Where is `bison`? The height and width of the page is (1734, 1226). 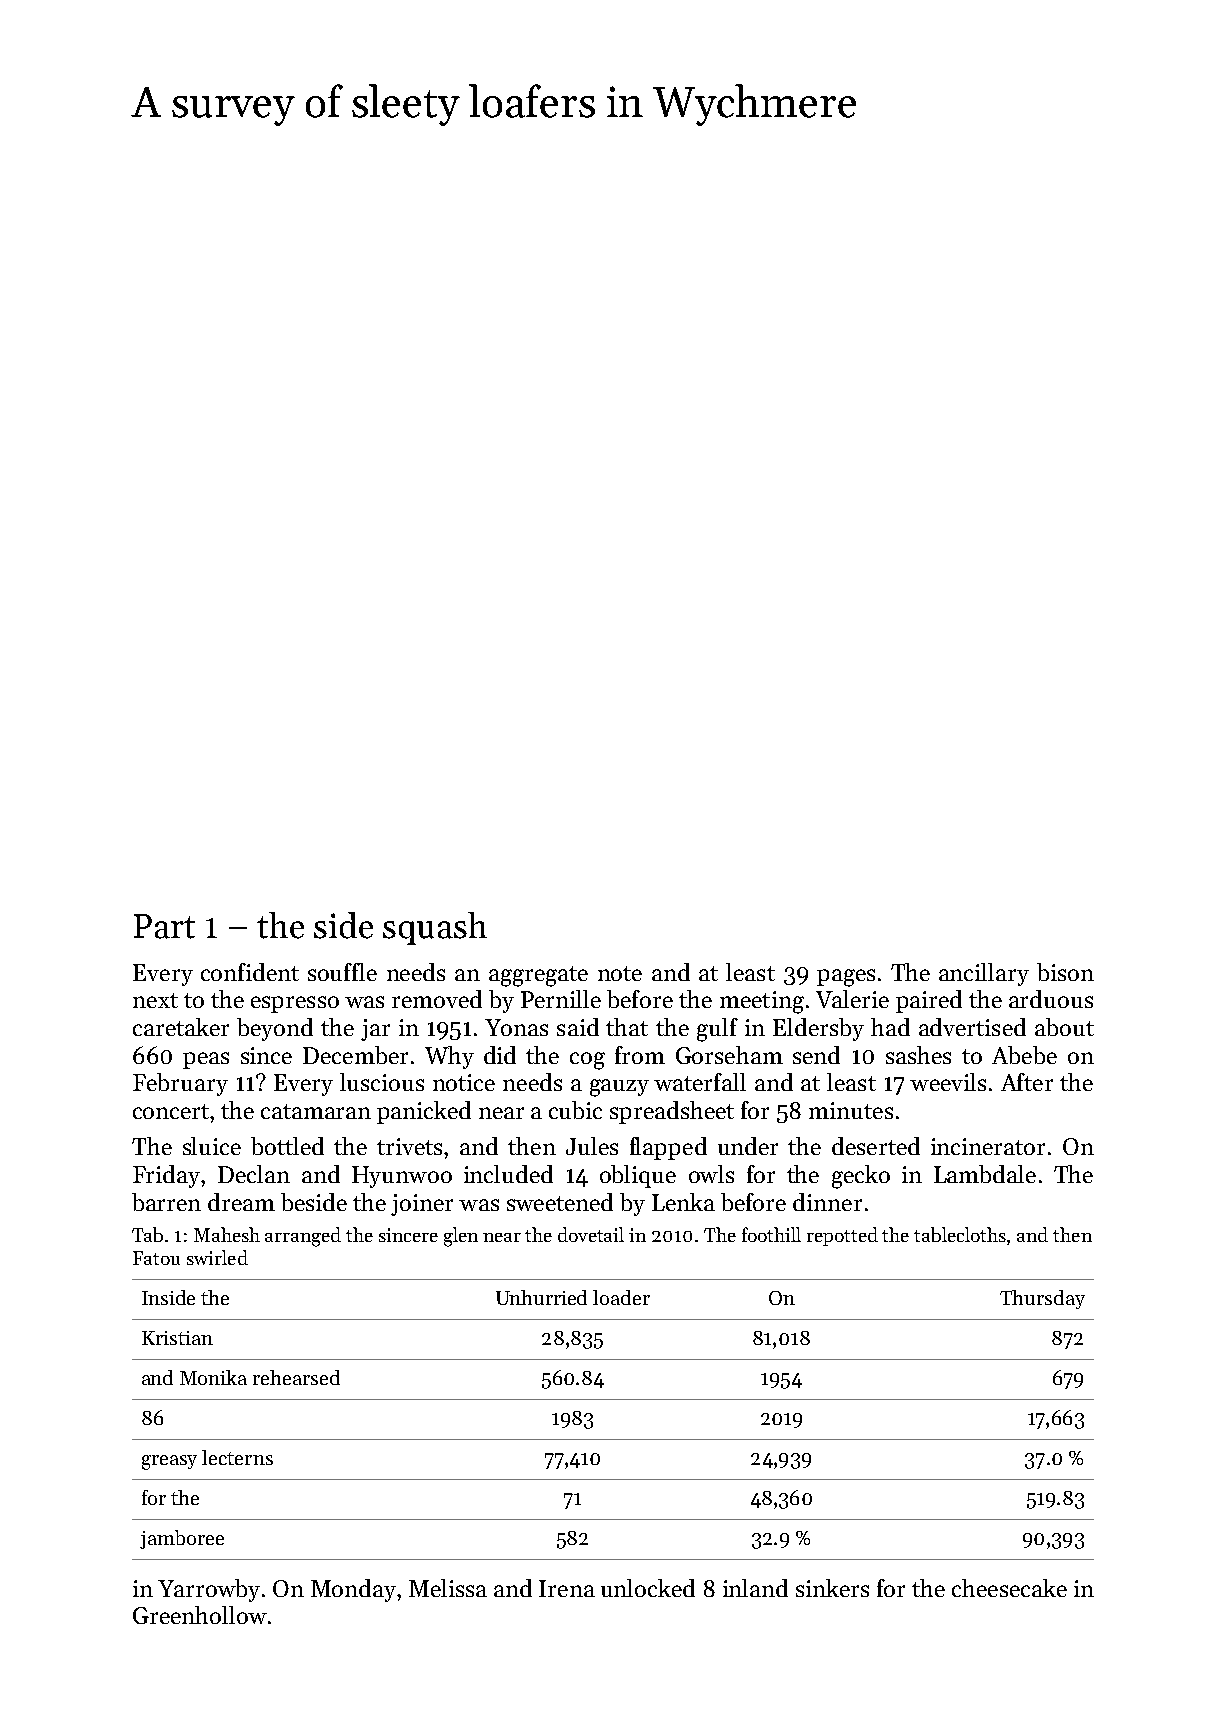
bison is located at coordinates (1065, 972).
